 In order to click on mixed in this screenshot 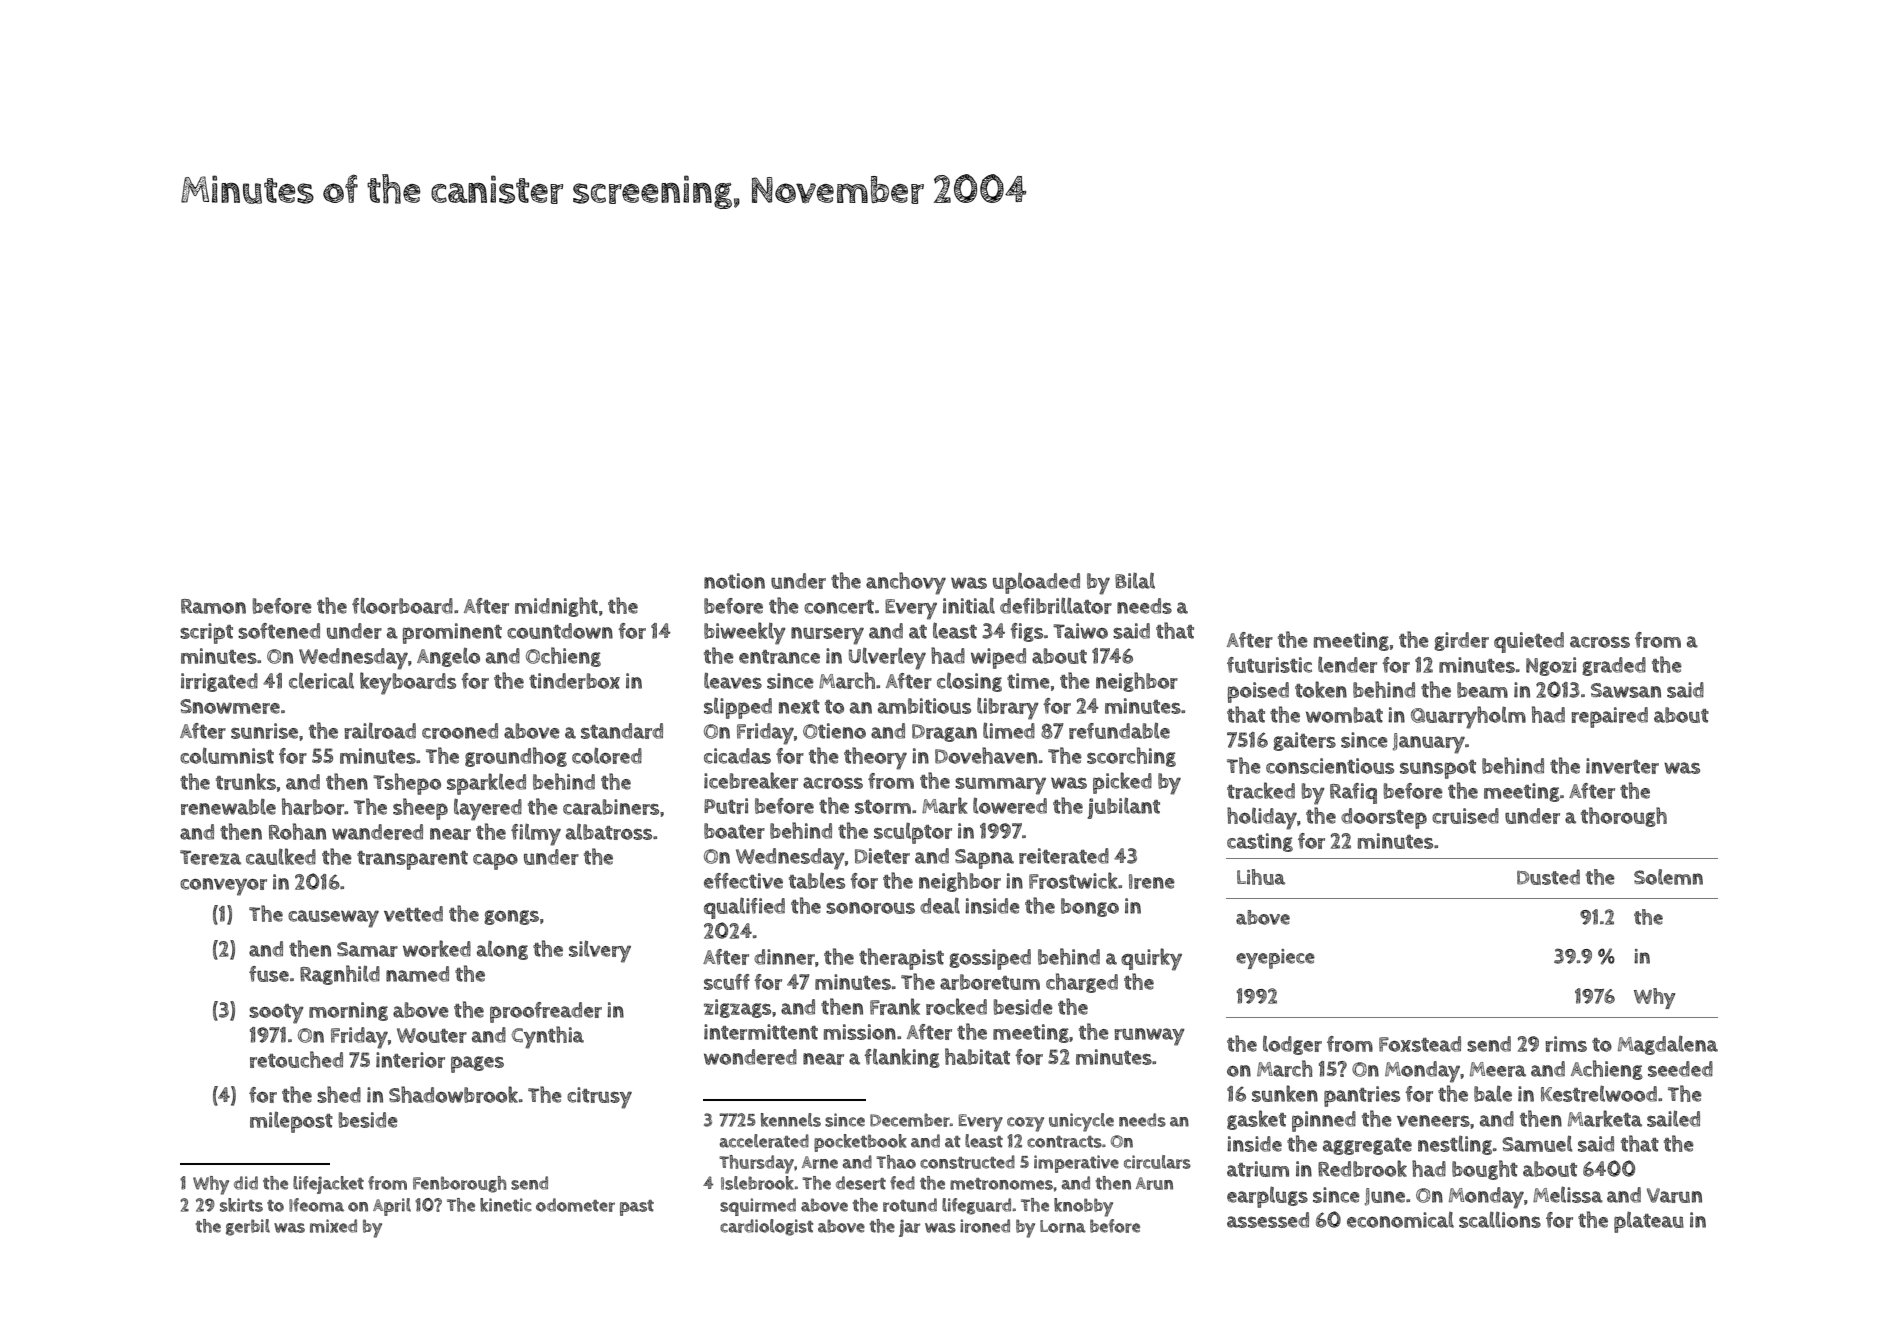, I will do `click(333, 1226)`.
